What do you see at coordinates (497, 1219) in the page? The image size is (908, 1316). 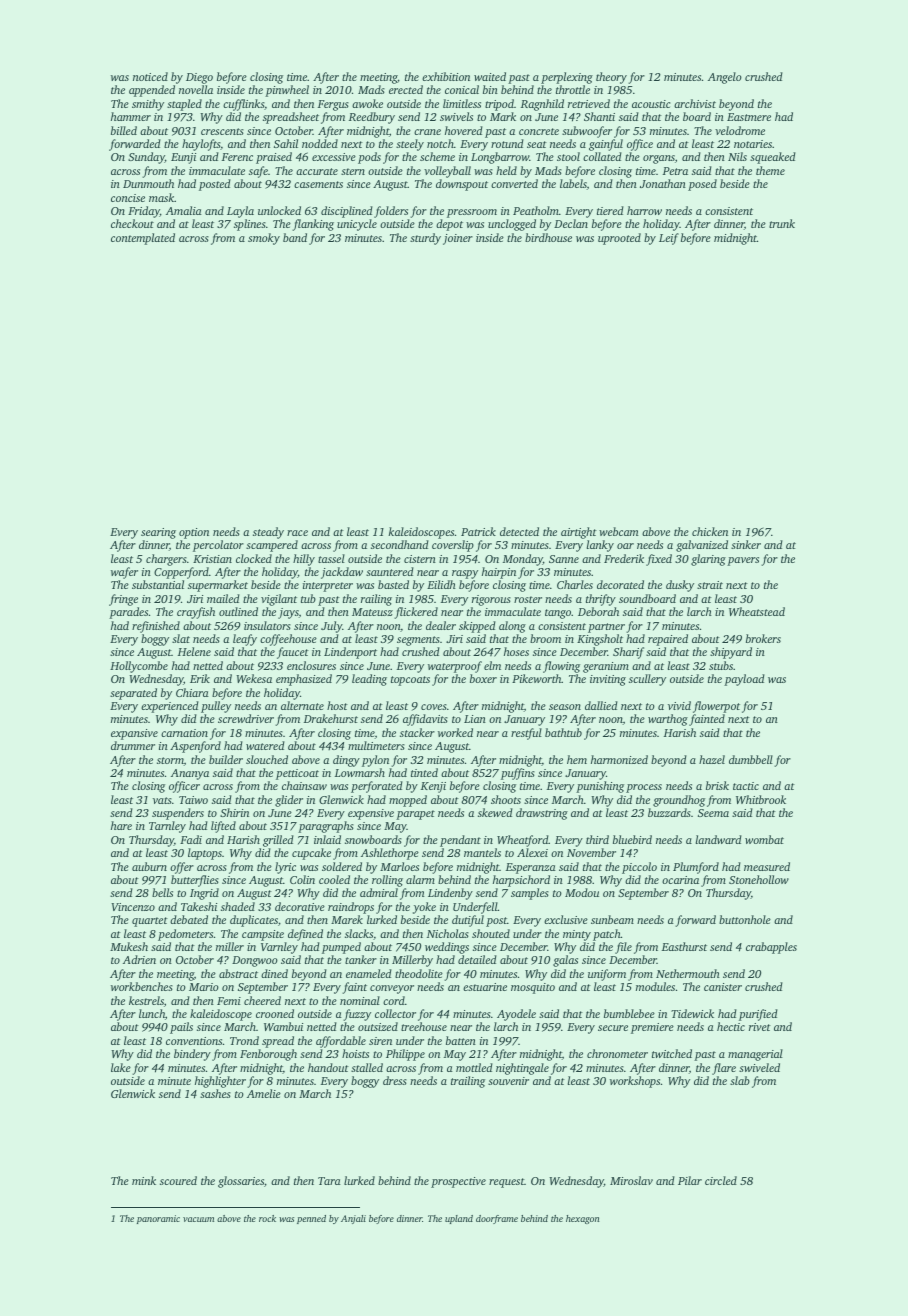 I see `doorframe` at bounding box center [497, 1219].
